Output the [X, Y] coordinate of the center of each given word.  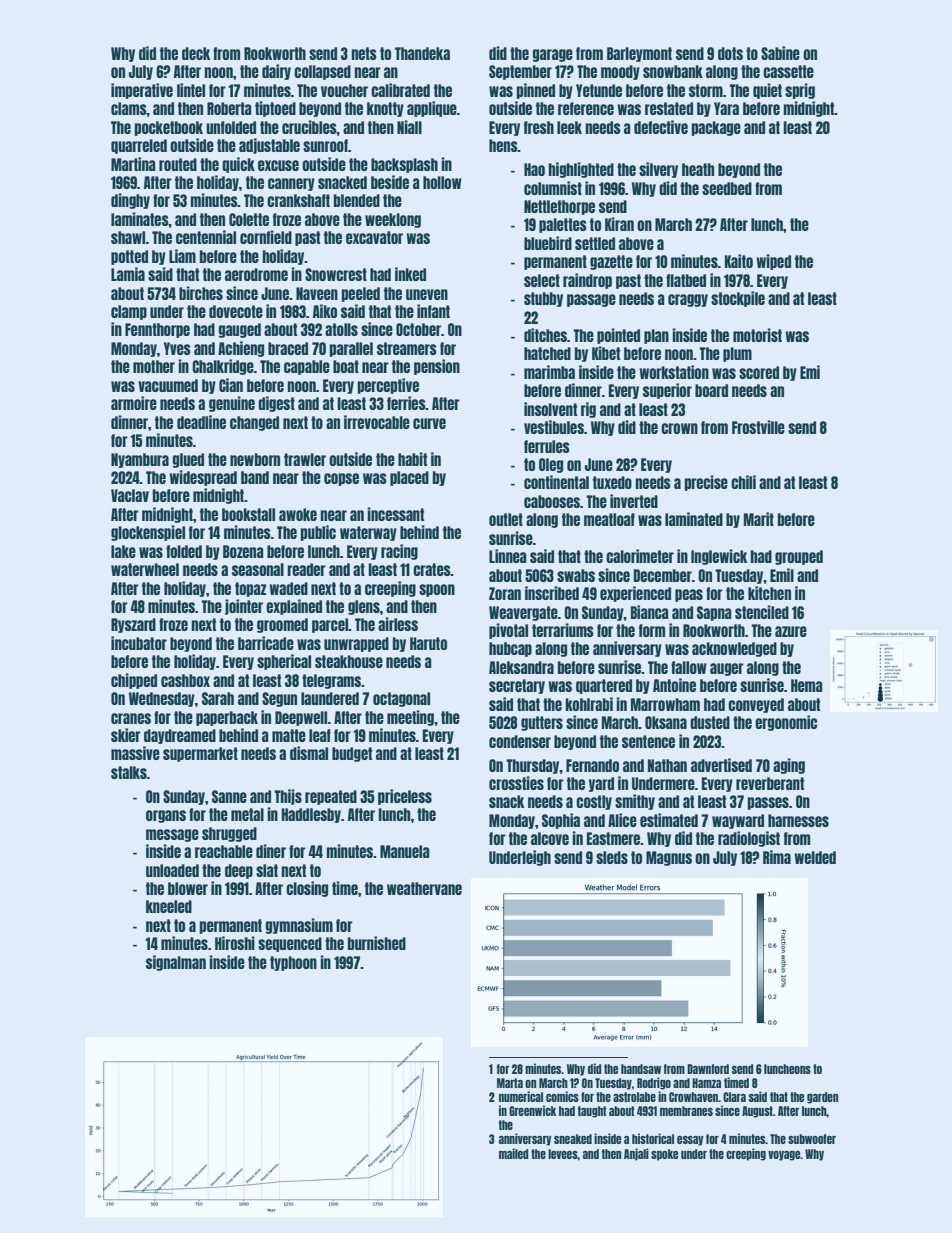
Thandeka [422, 53]
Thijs [288, 797]
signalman [176, 963]
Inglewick [719, 557]
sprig [800, 91]
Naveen [317, 293]
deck [196, 53]
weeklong [393, 220]
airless [398, 624]
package [716, 128]
